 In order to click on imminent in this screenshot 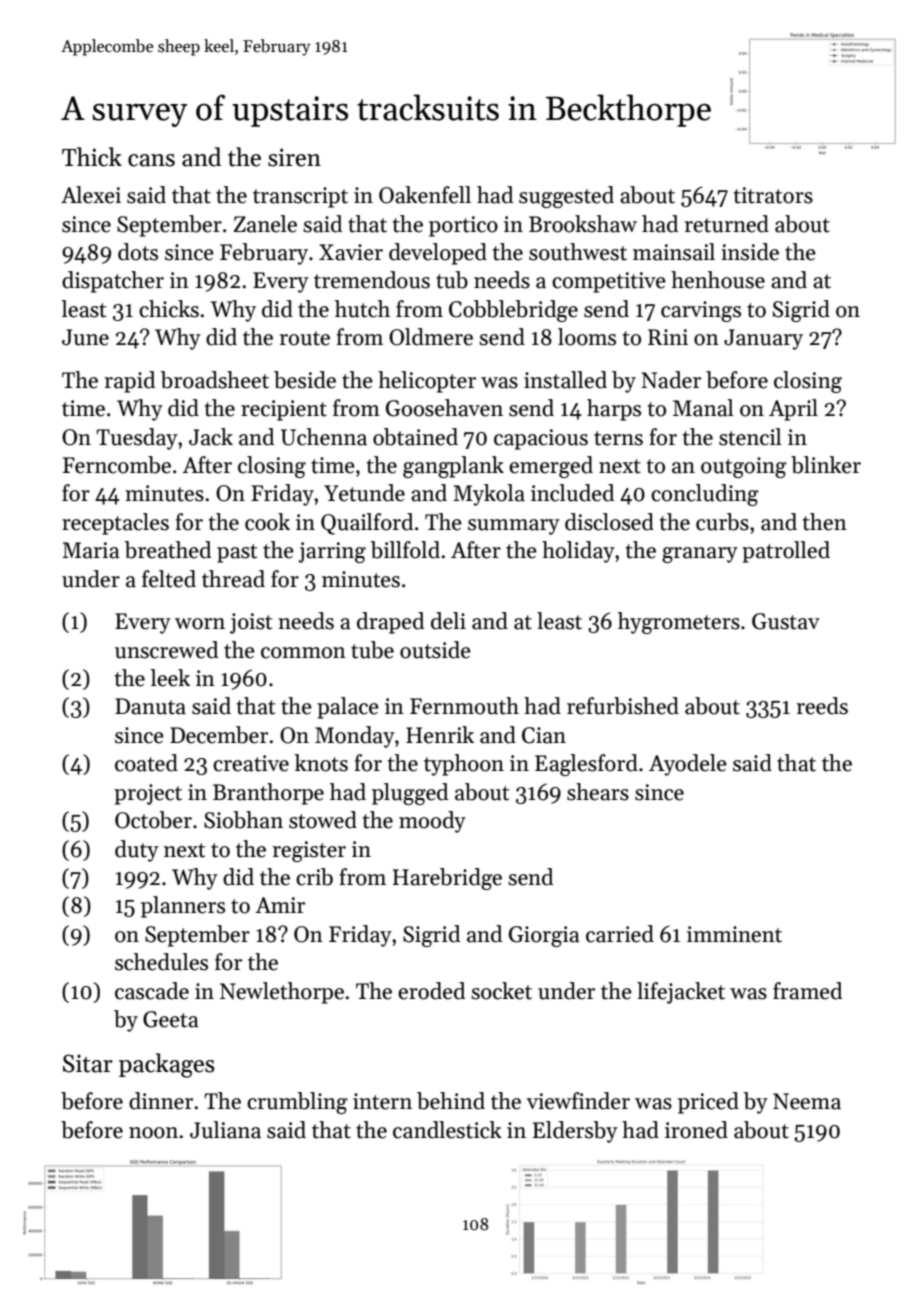, I will do `click(734, 934)`.
